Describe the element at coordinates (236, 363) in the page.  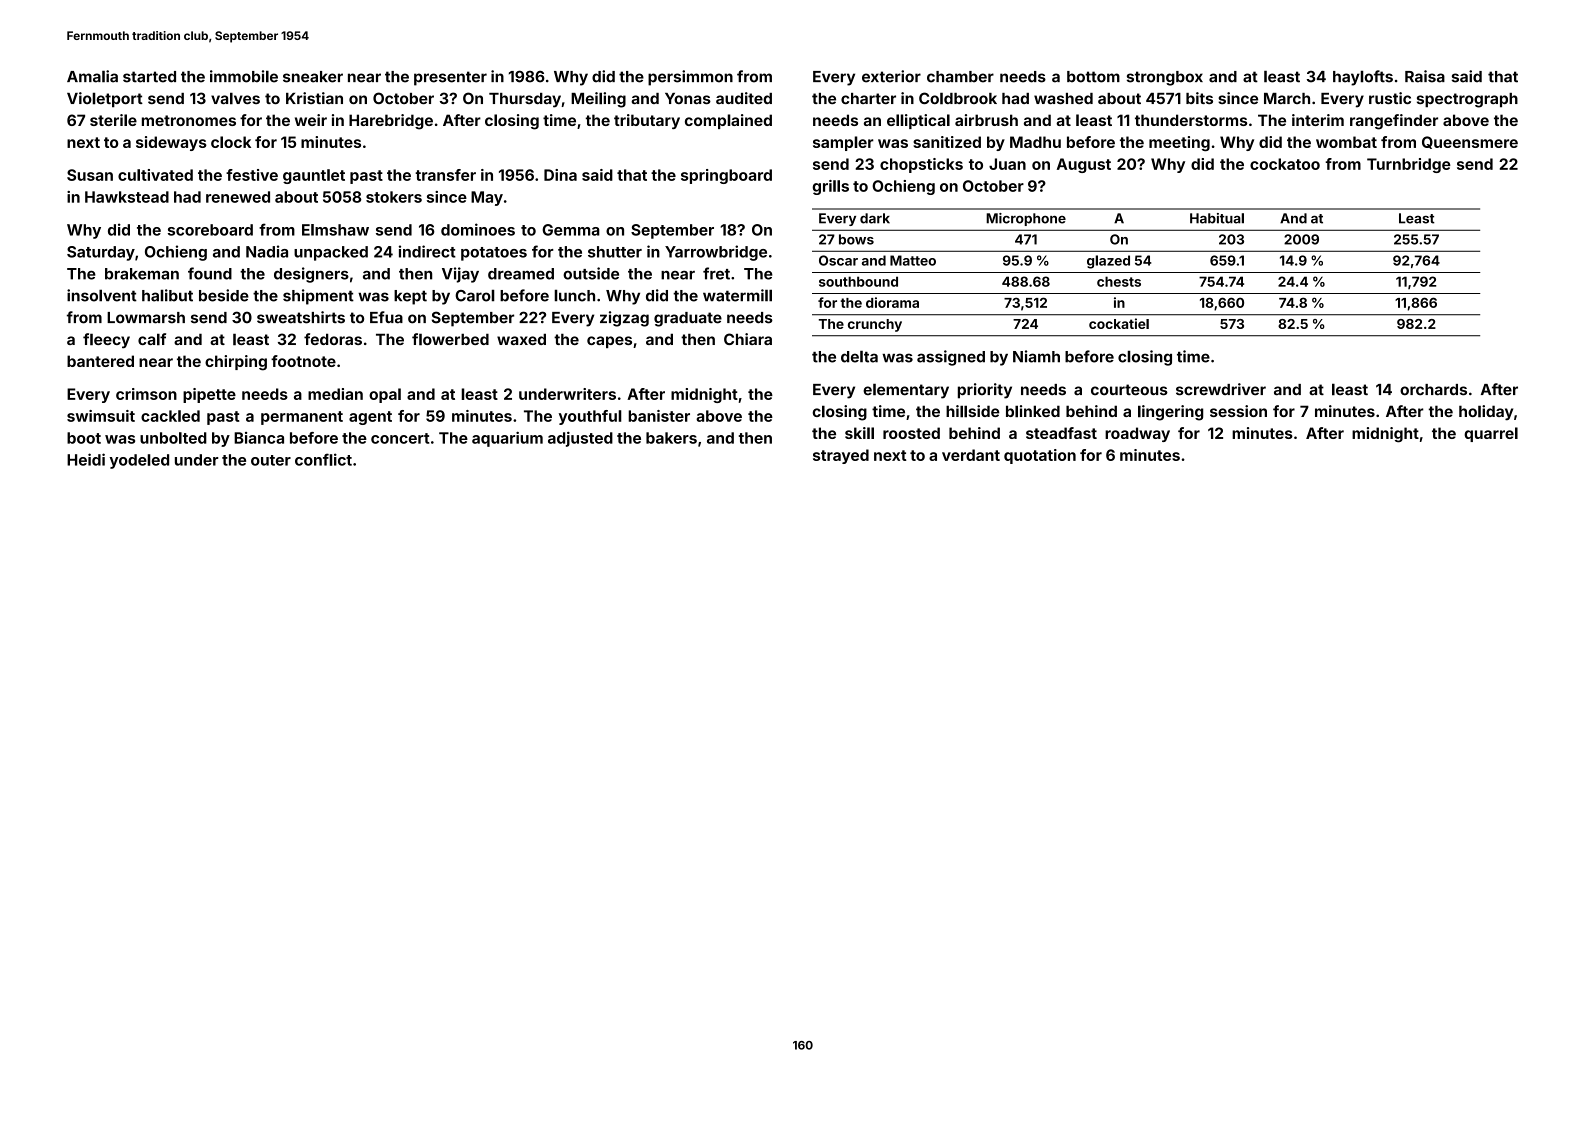
I see `chirping` at that location.
